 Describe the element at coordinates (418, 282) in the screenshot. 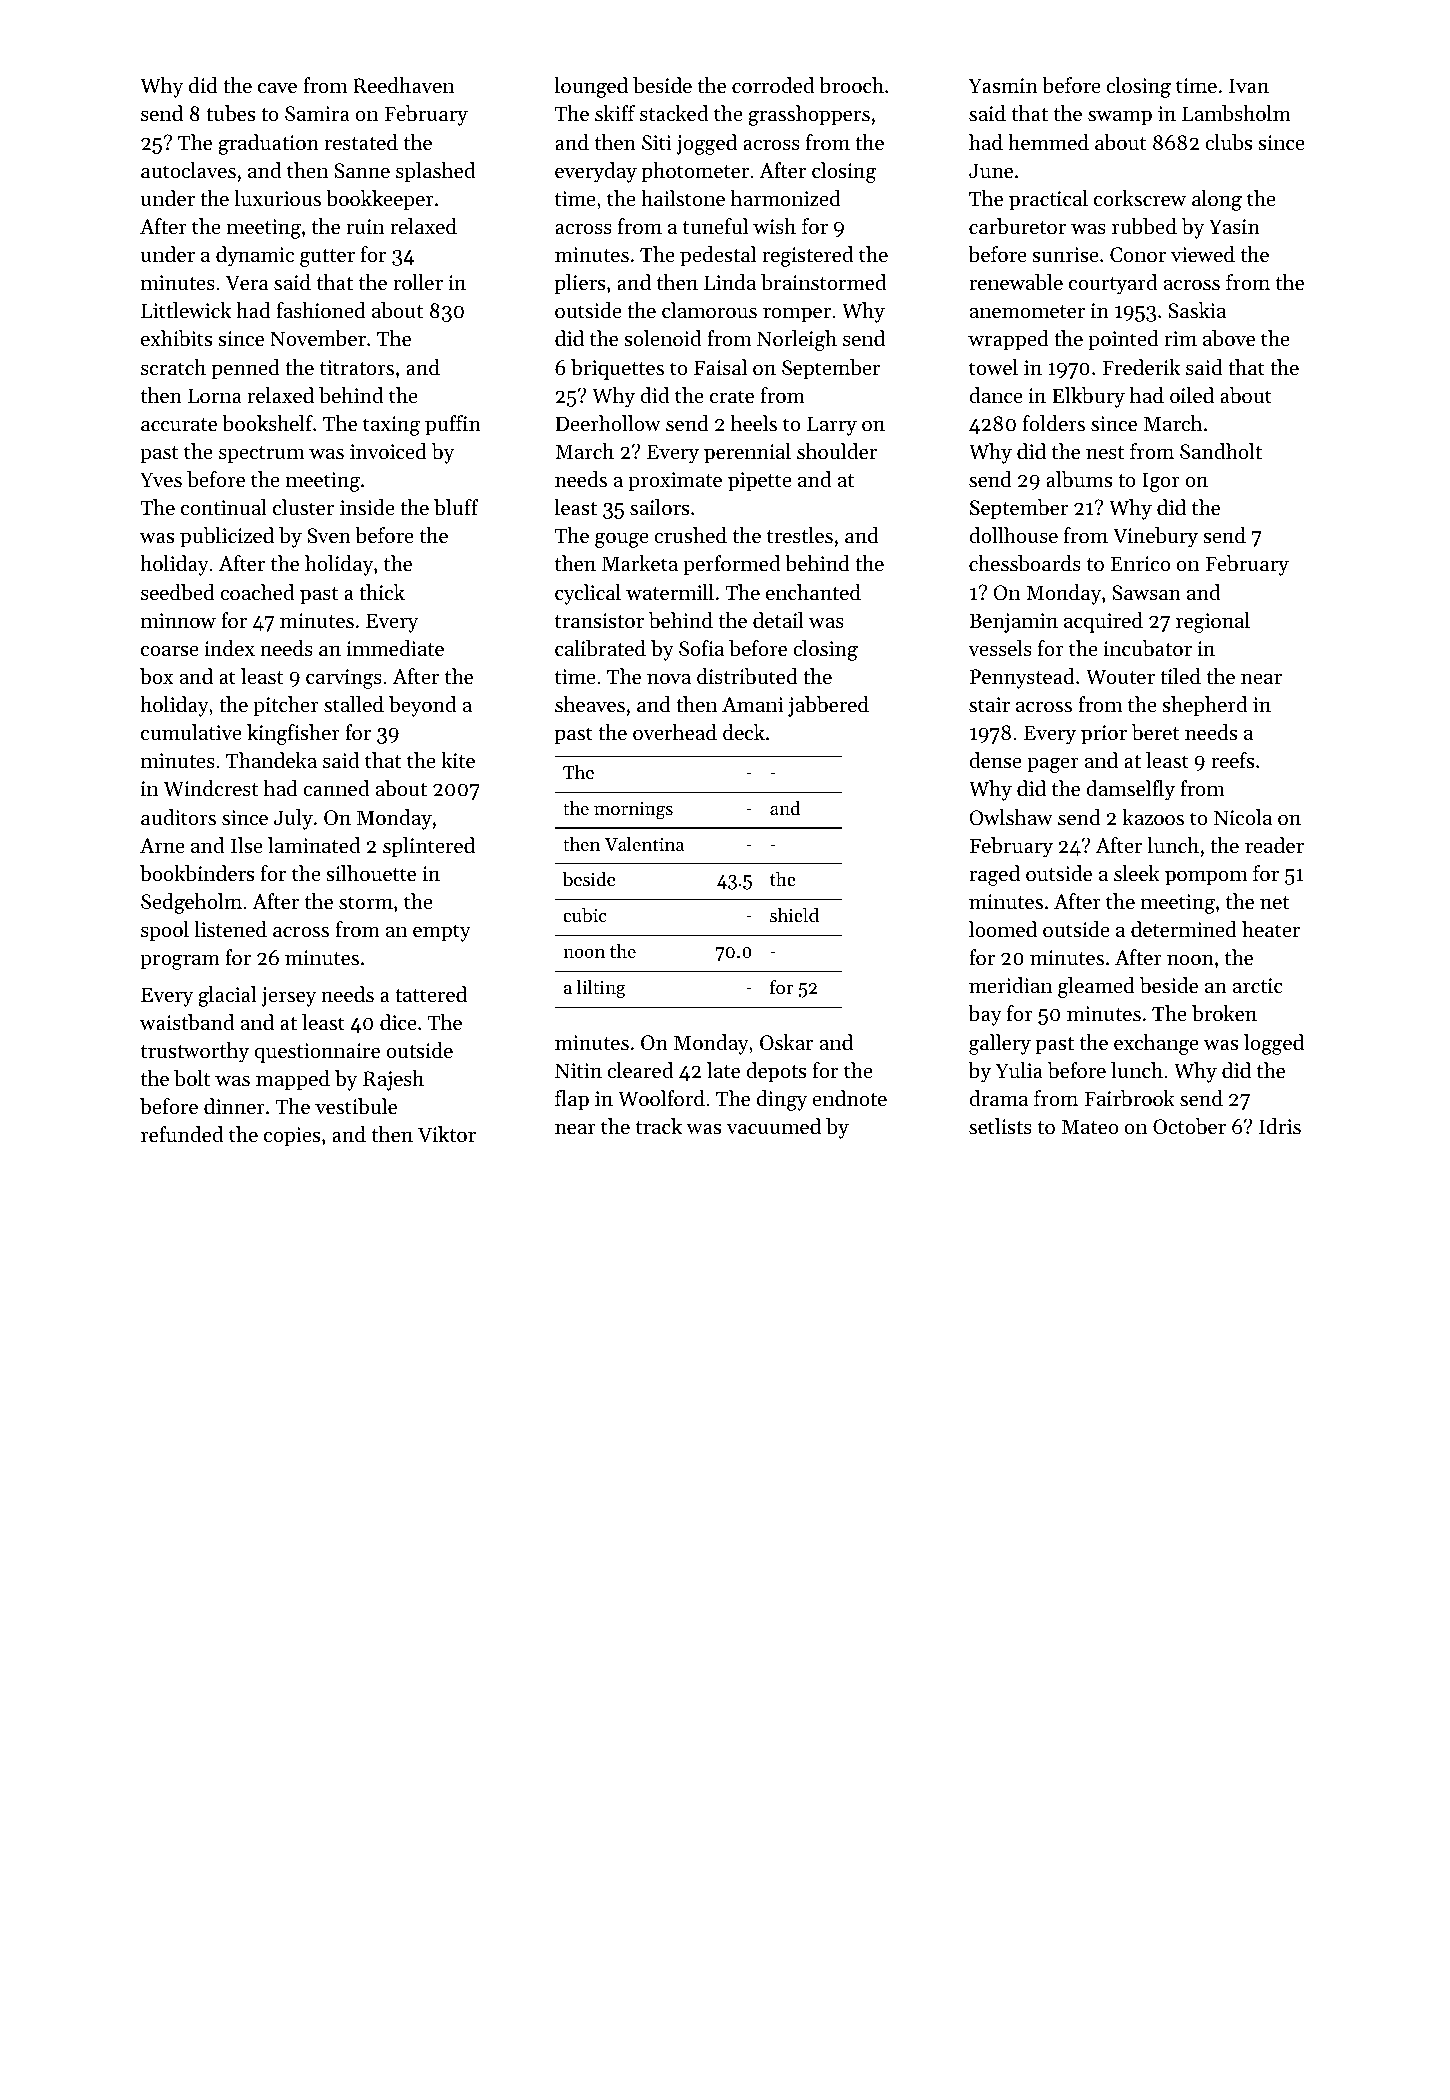

I see `roller` at that location.
